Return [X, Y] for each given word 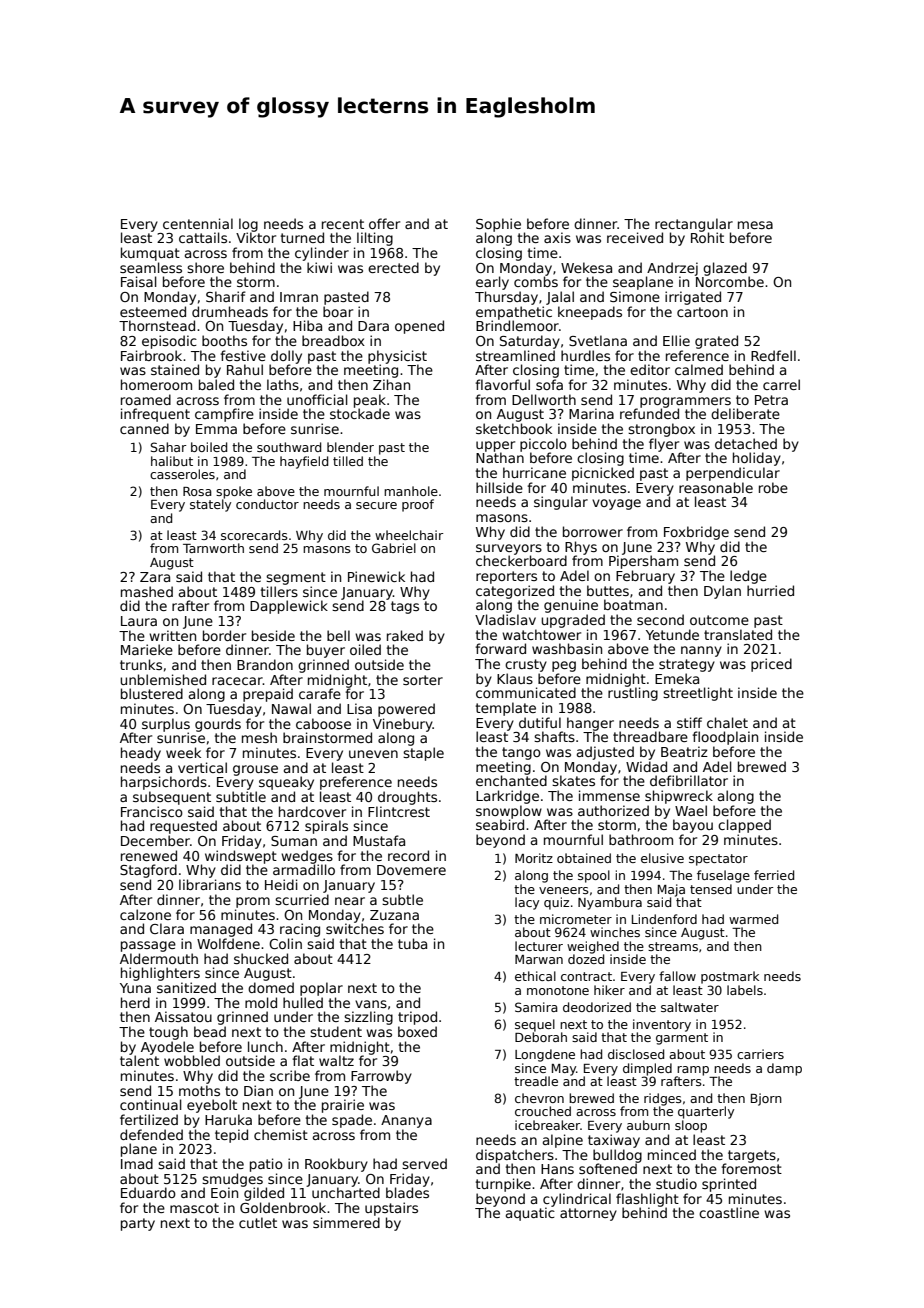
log [248, 225]
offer [384, 223]
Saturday [530, 342]
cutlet [258, 1222]
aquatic [530, 1214]
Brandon [265, 664]
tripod [417, 1018]
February [645, 577]
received [635, 237]
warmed [753, 919]
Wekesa [586, 267]
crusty [526, 665]
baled [216, 384]
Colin [285, 943]
